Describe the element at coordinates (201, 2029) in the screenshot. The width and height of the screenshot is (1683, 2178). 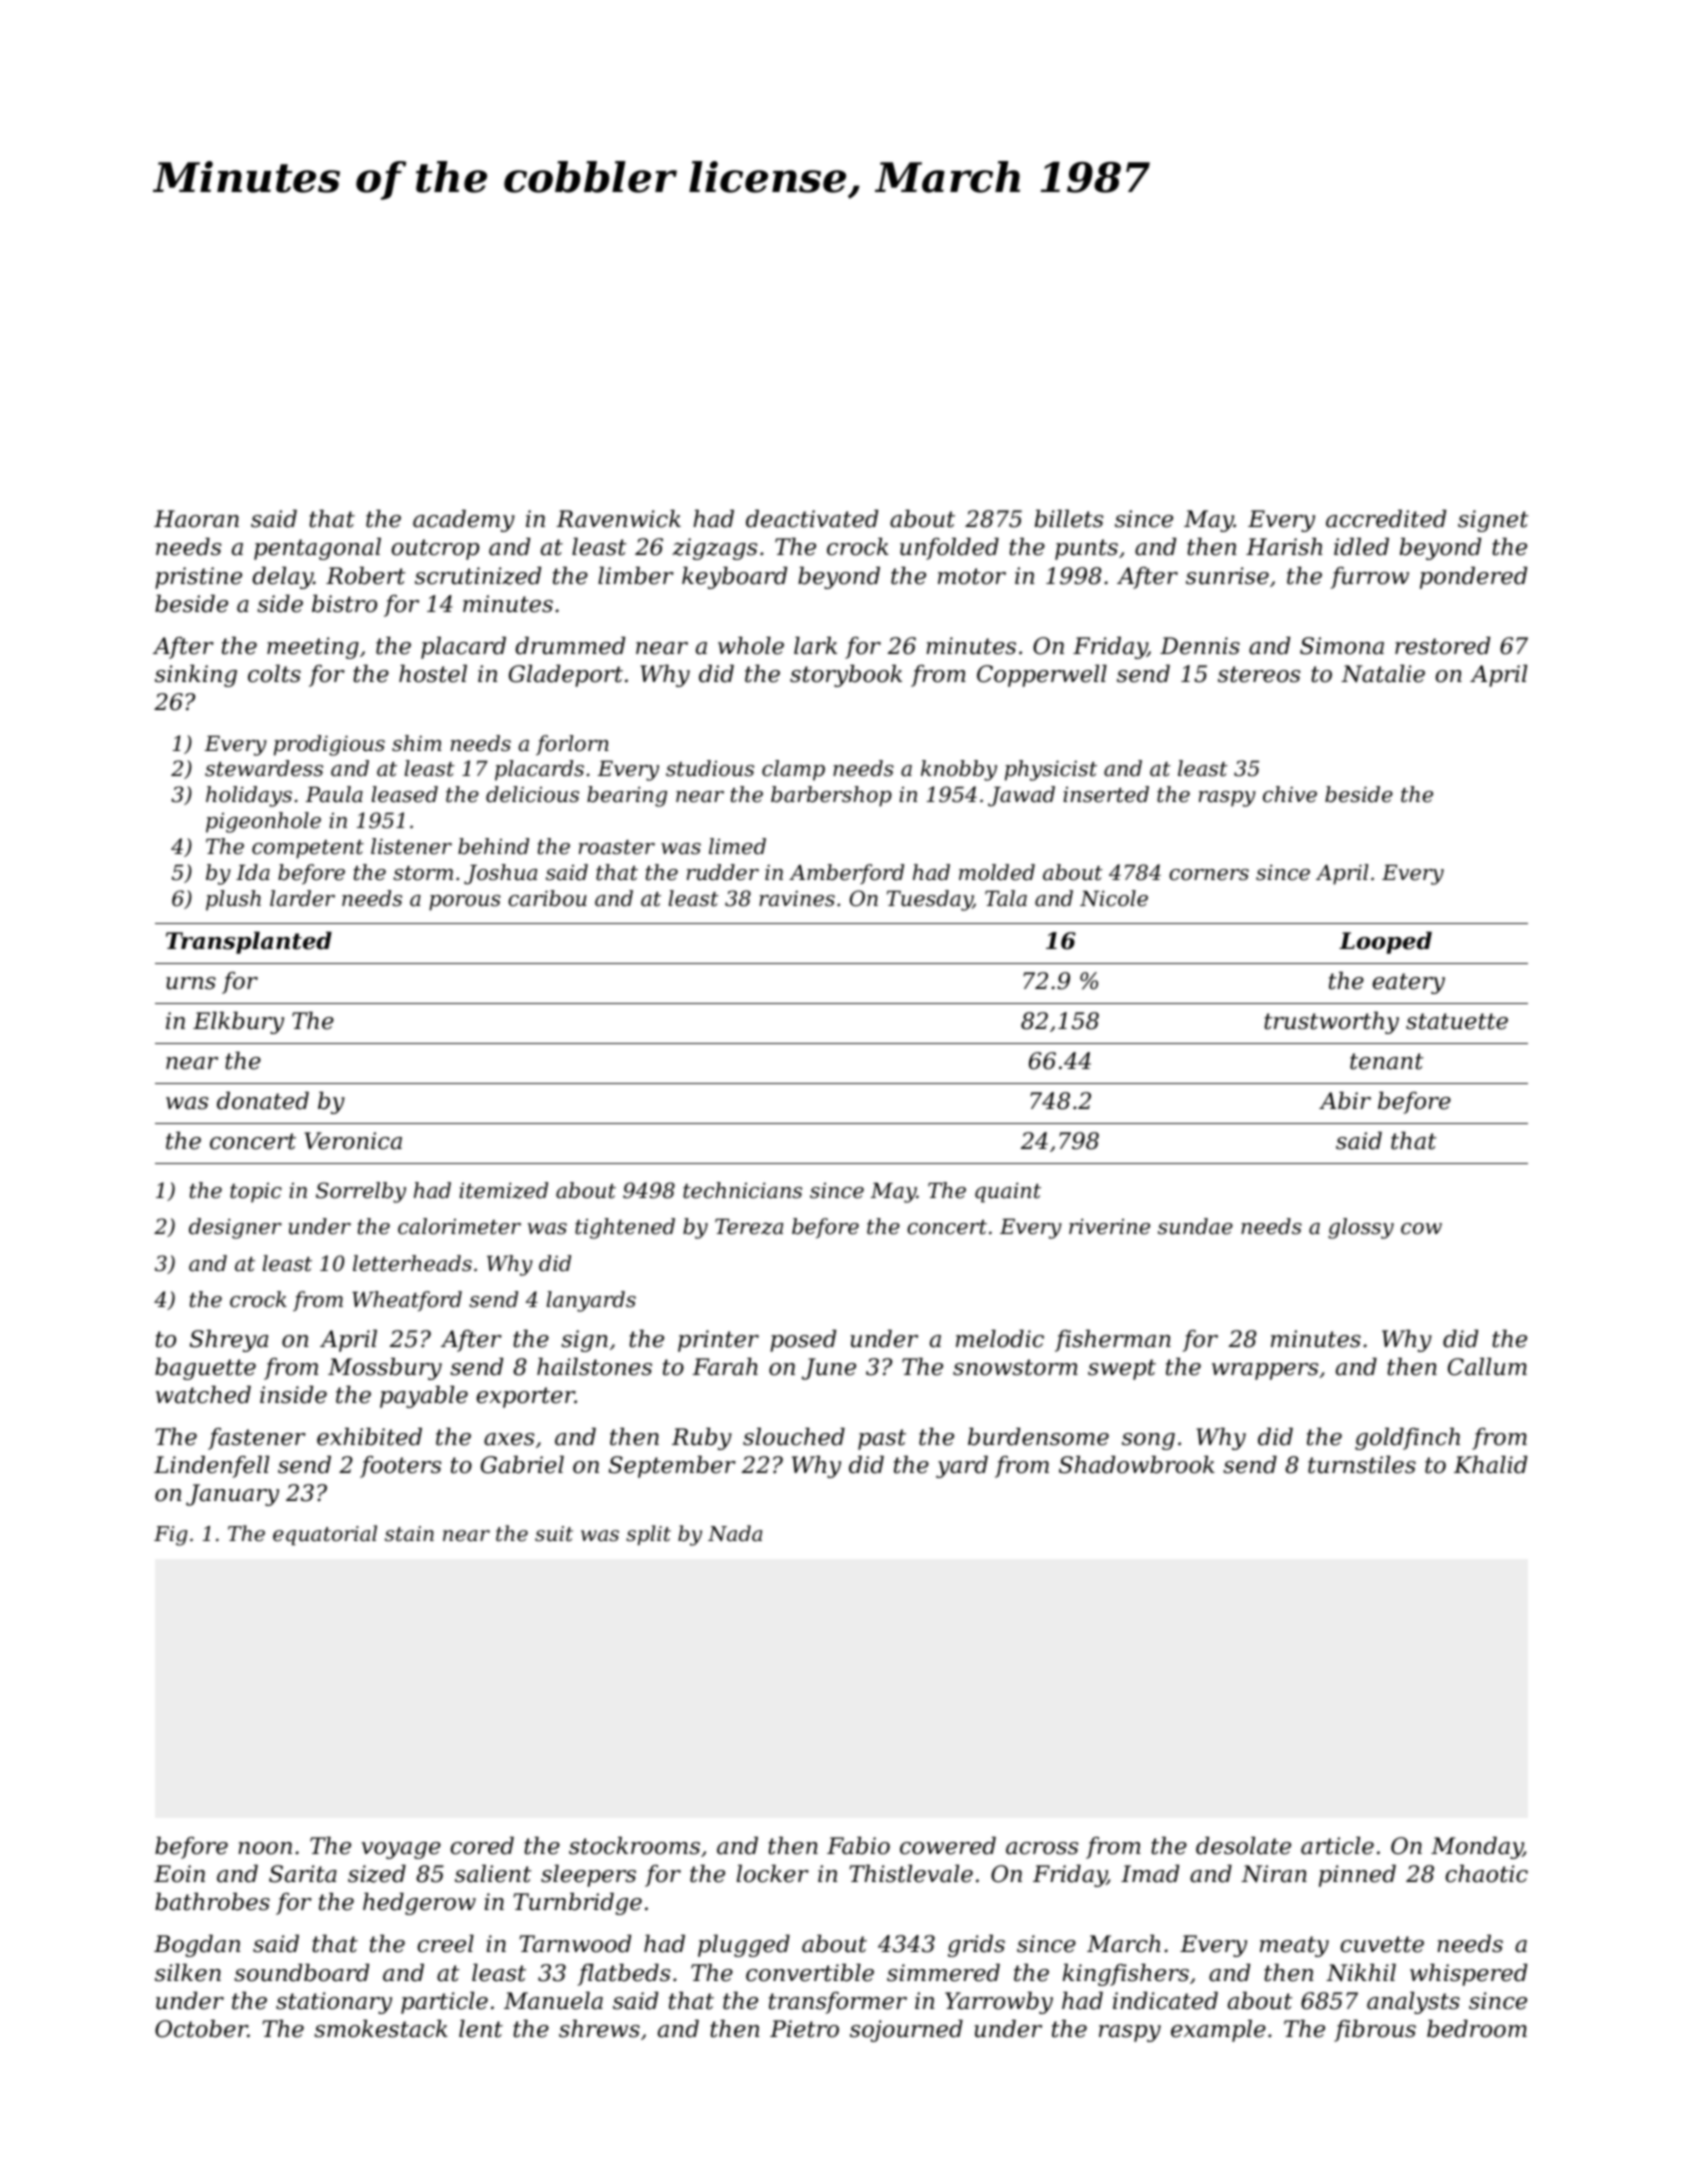
I see `October` at that location.
